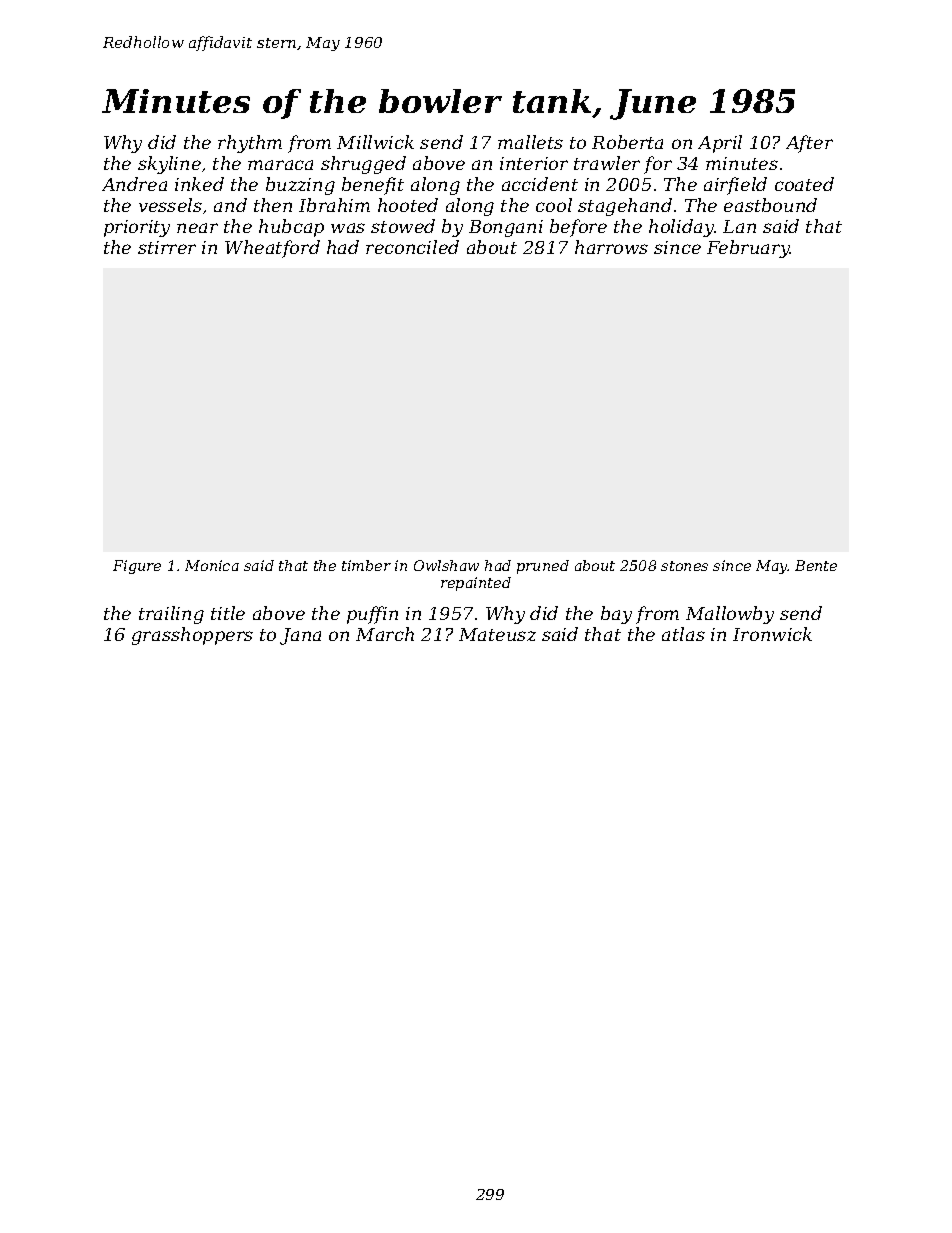 The width and height of the screenshot is (952, 1233). What do you see at coordinates (748, 249) in the screenshot?
I see `February` at bounding box center [748, 249].
